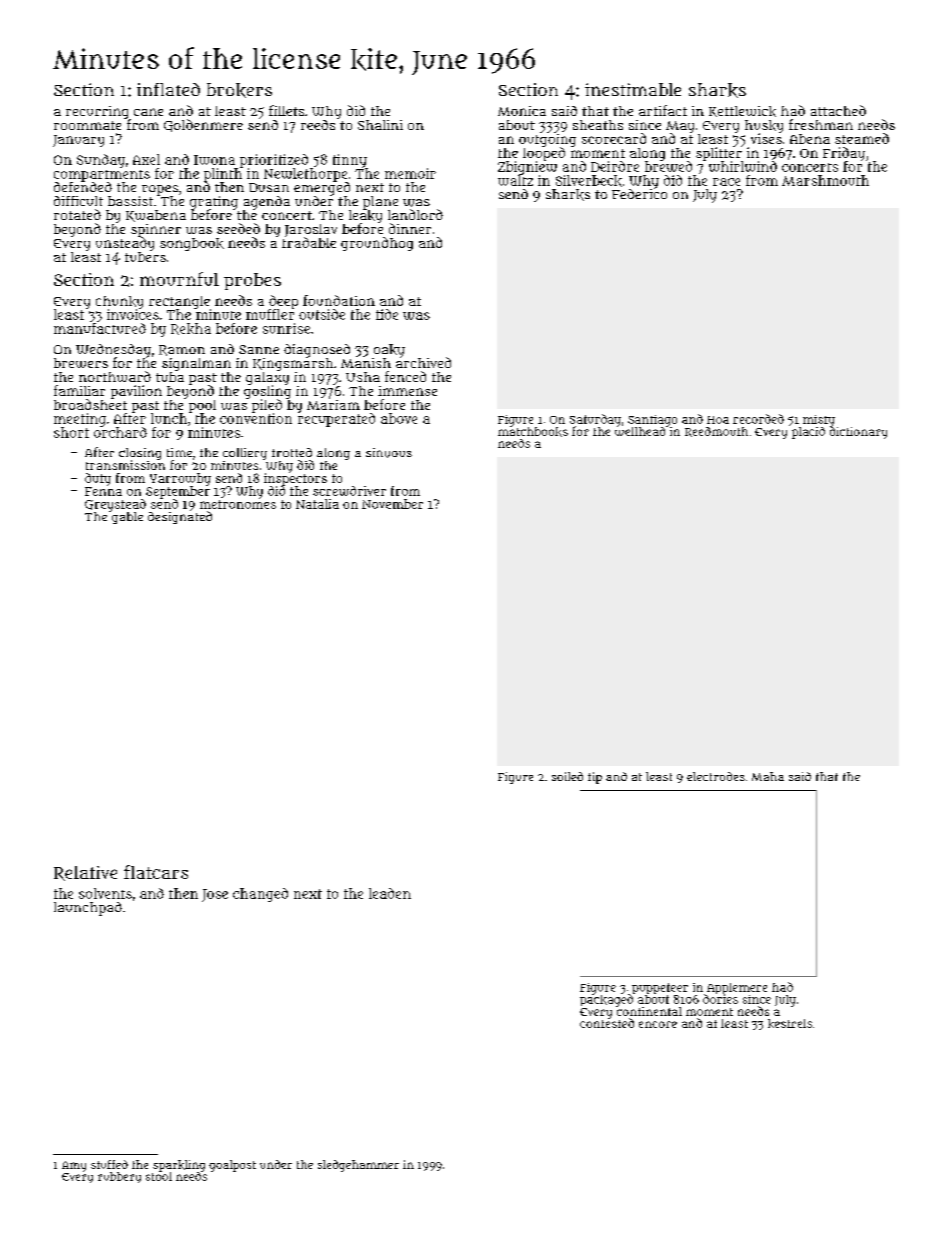  Describe the element at coordinates (768, 776) in the screenshot. I see `Maha` at that location.
